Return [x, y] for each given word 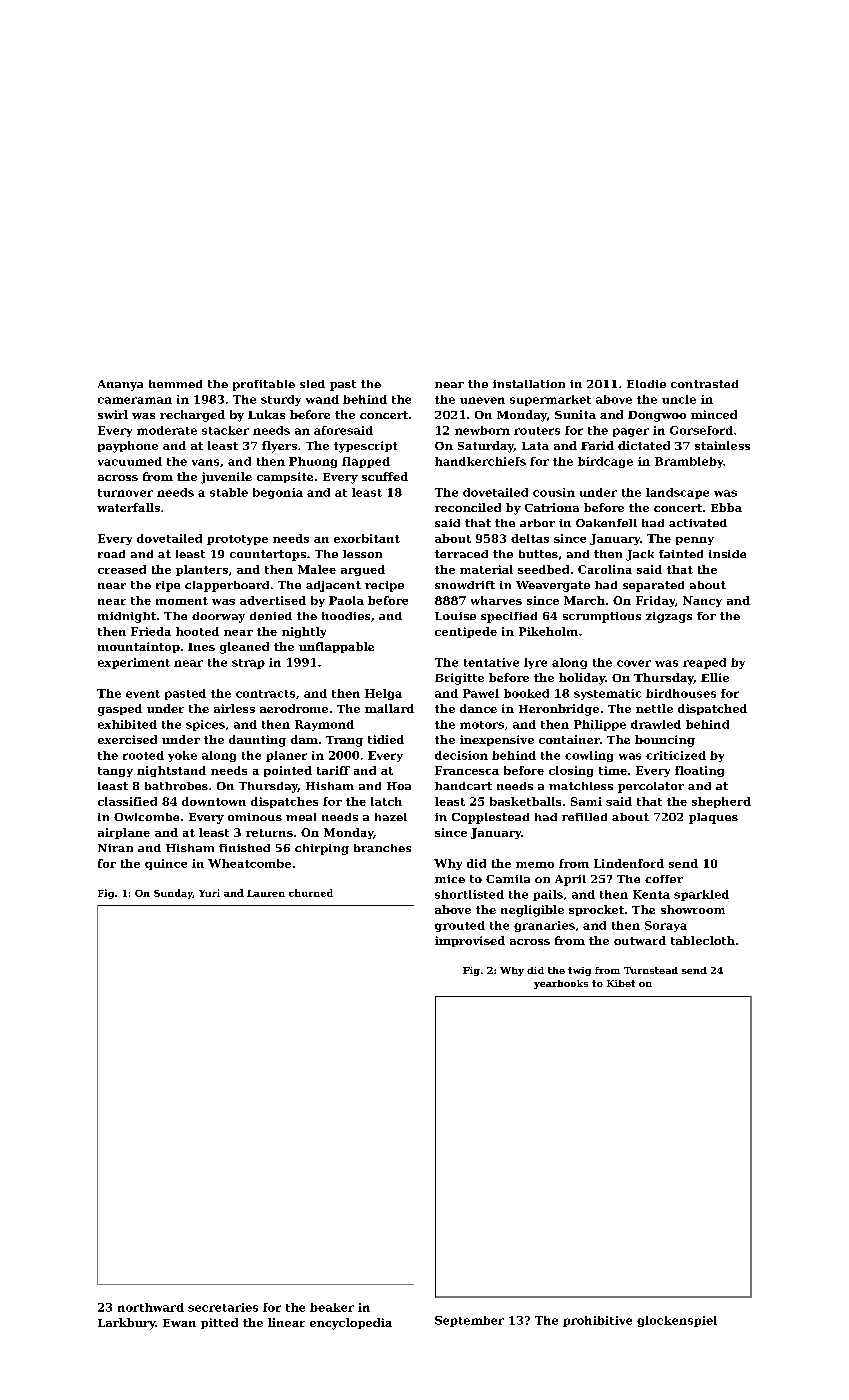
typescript [365, 447]
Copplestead [490, 818]
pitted [219, 1323]
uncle [679, 399]
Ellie [715, 677]
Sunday [173, 894]
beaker [332, 1307]
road [111, 554]
